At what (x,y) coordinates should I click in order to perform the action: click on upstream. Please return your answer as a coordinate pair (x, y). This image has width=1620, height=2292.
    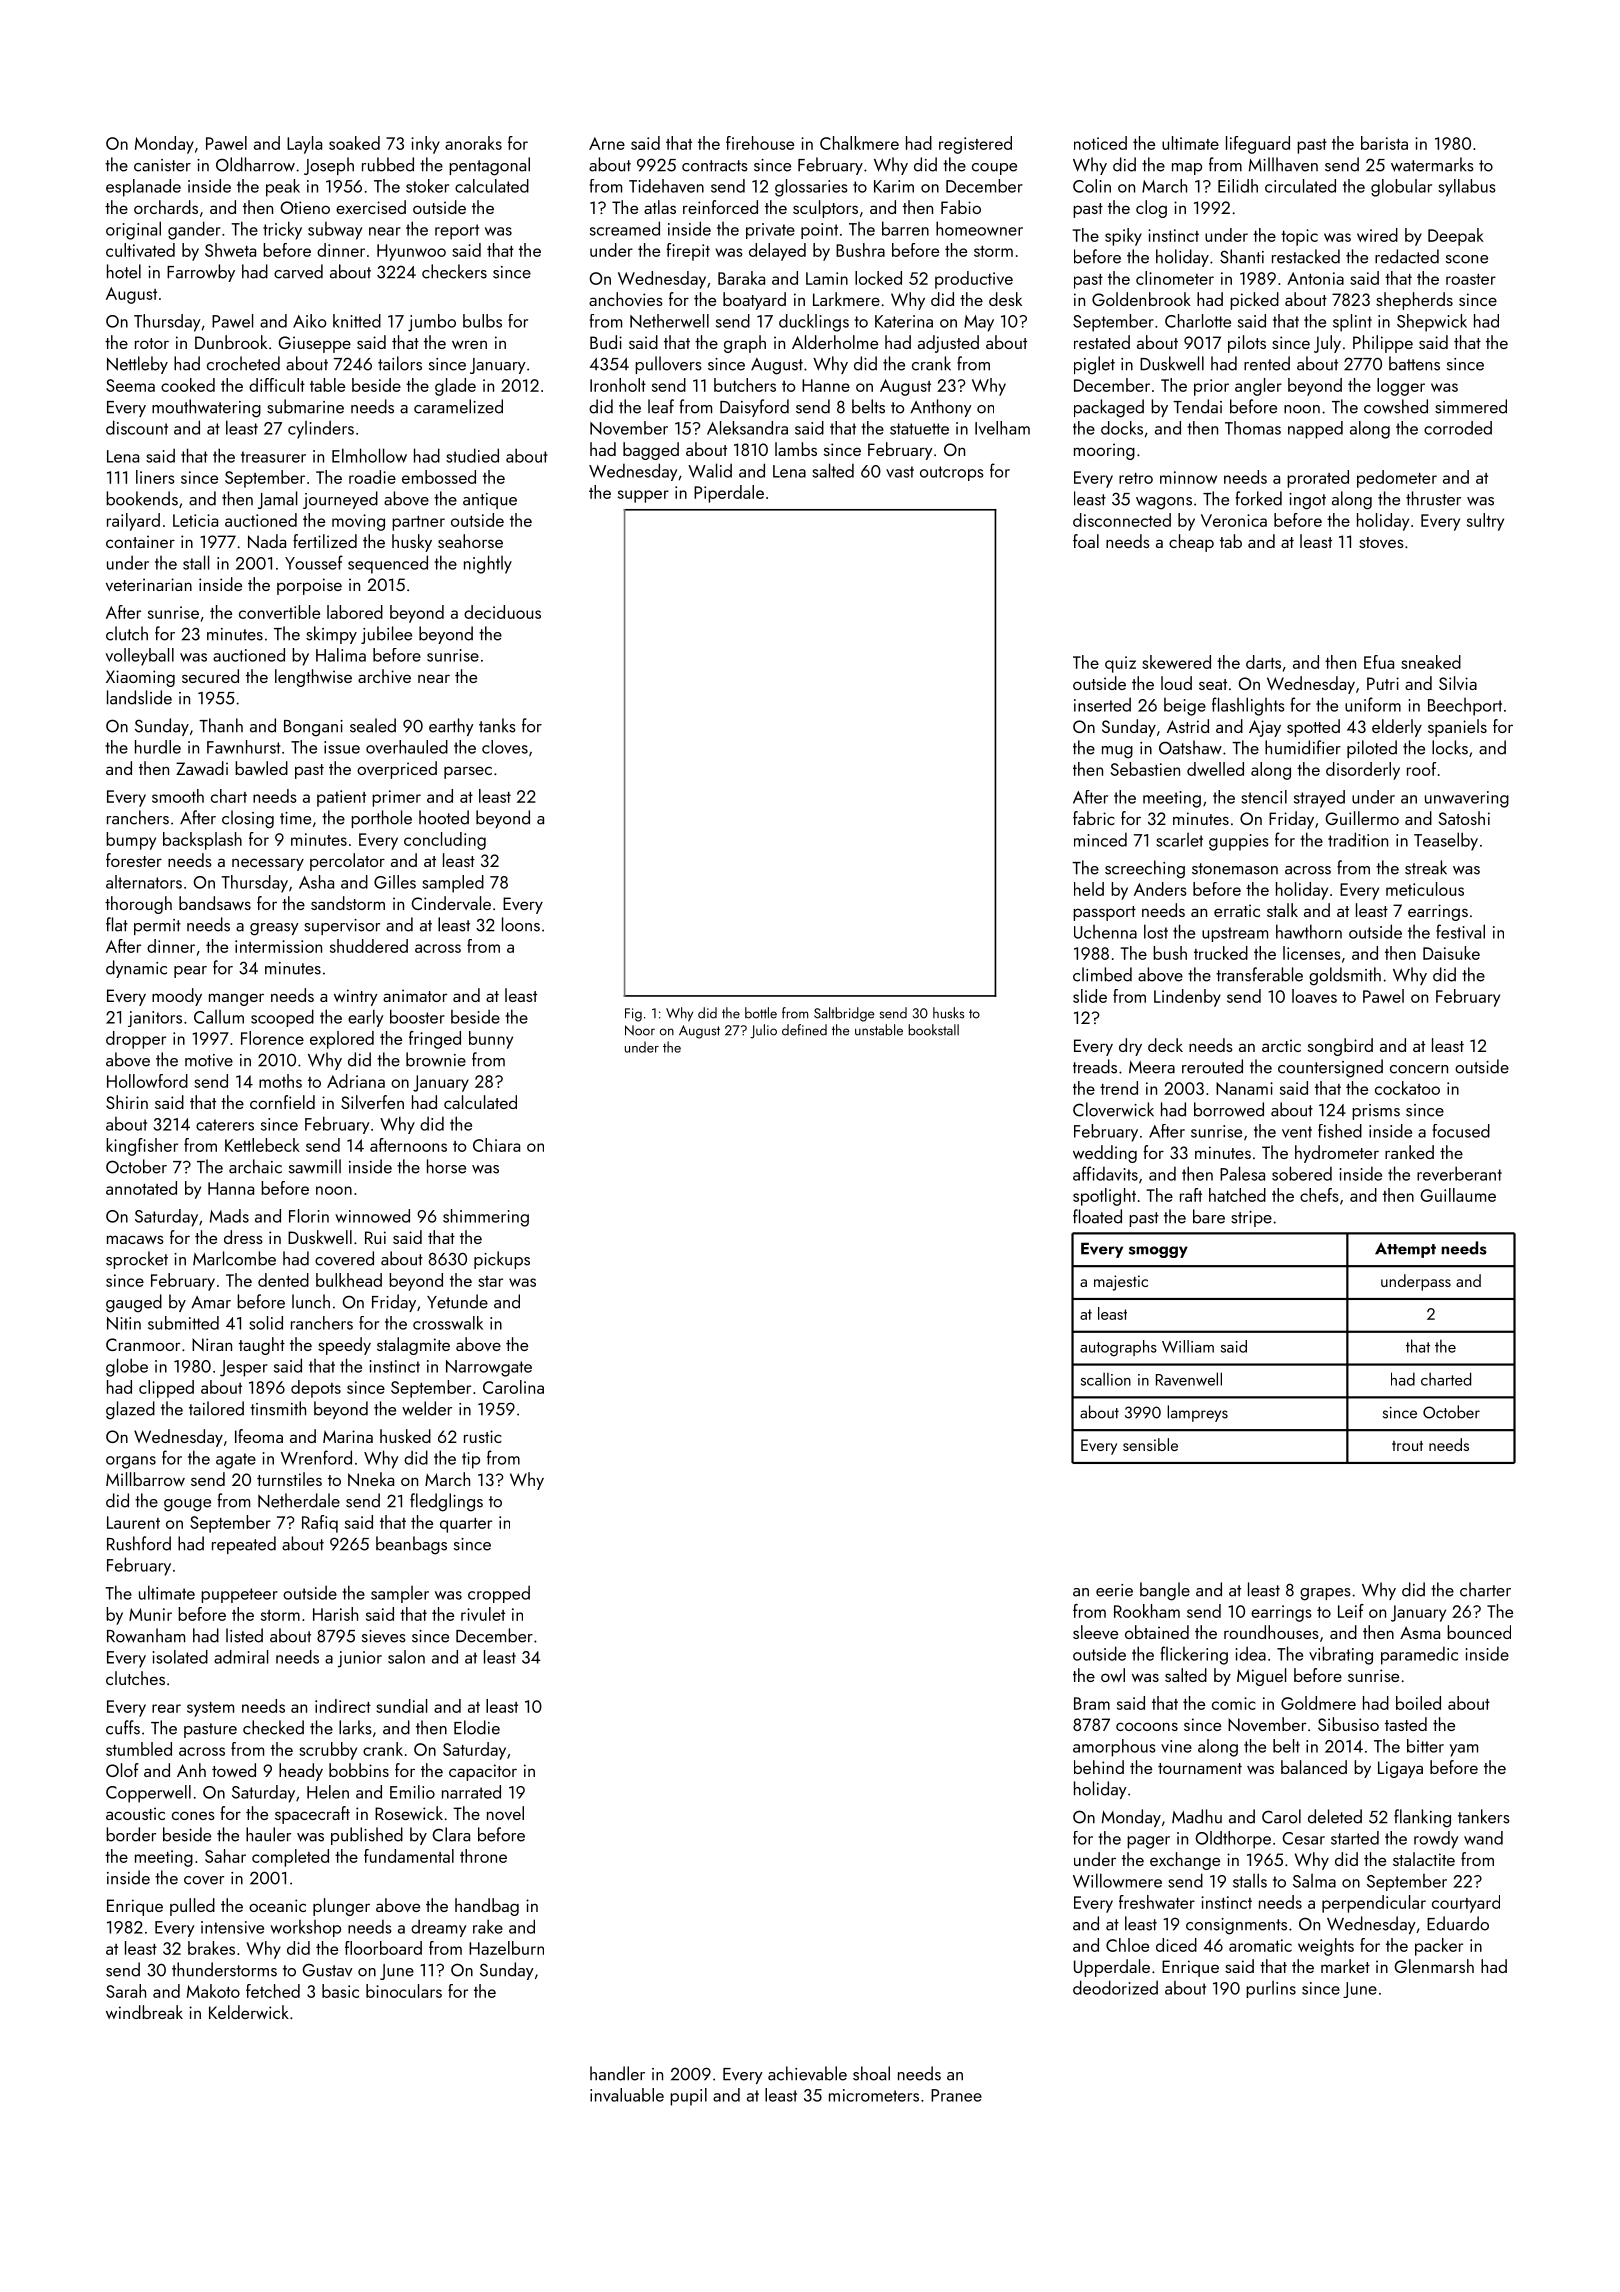
    Looking at the image, I should click on (1235, 934).
